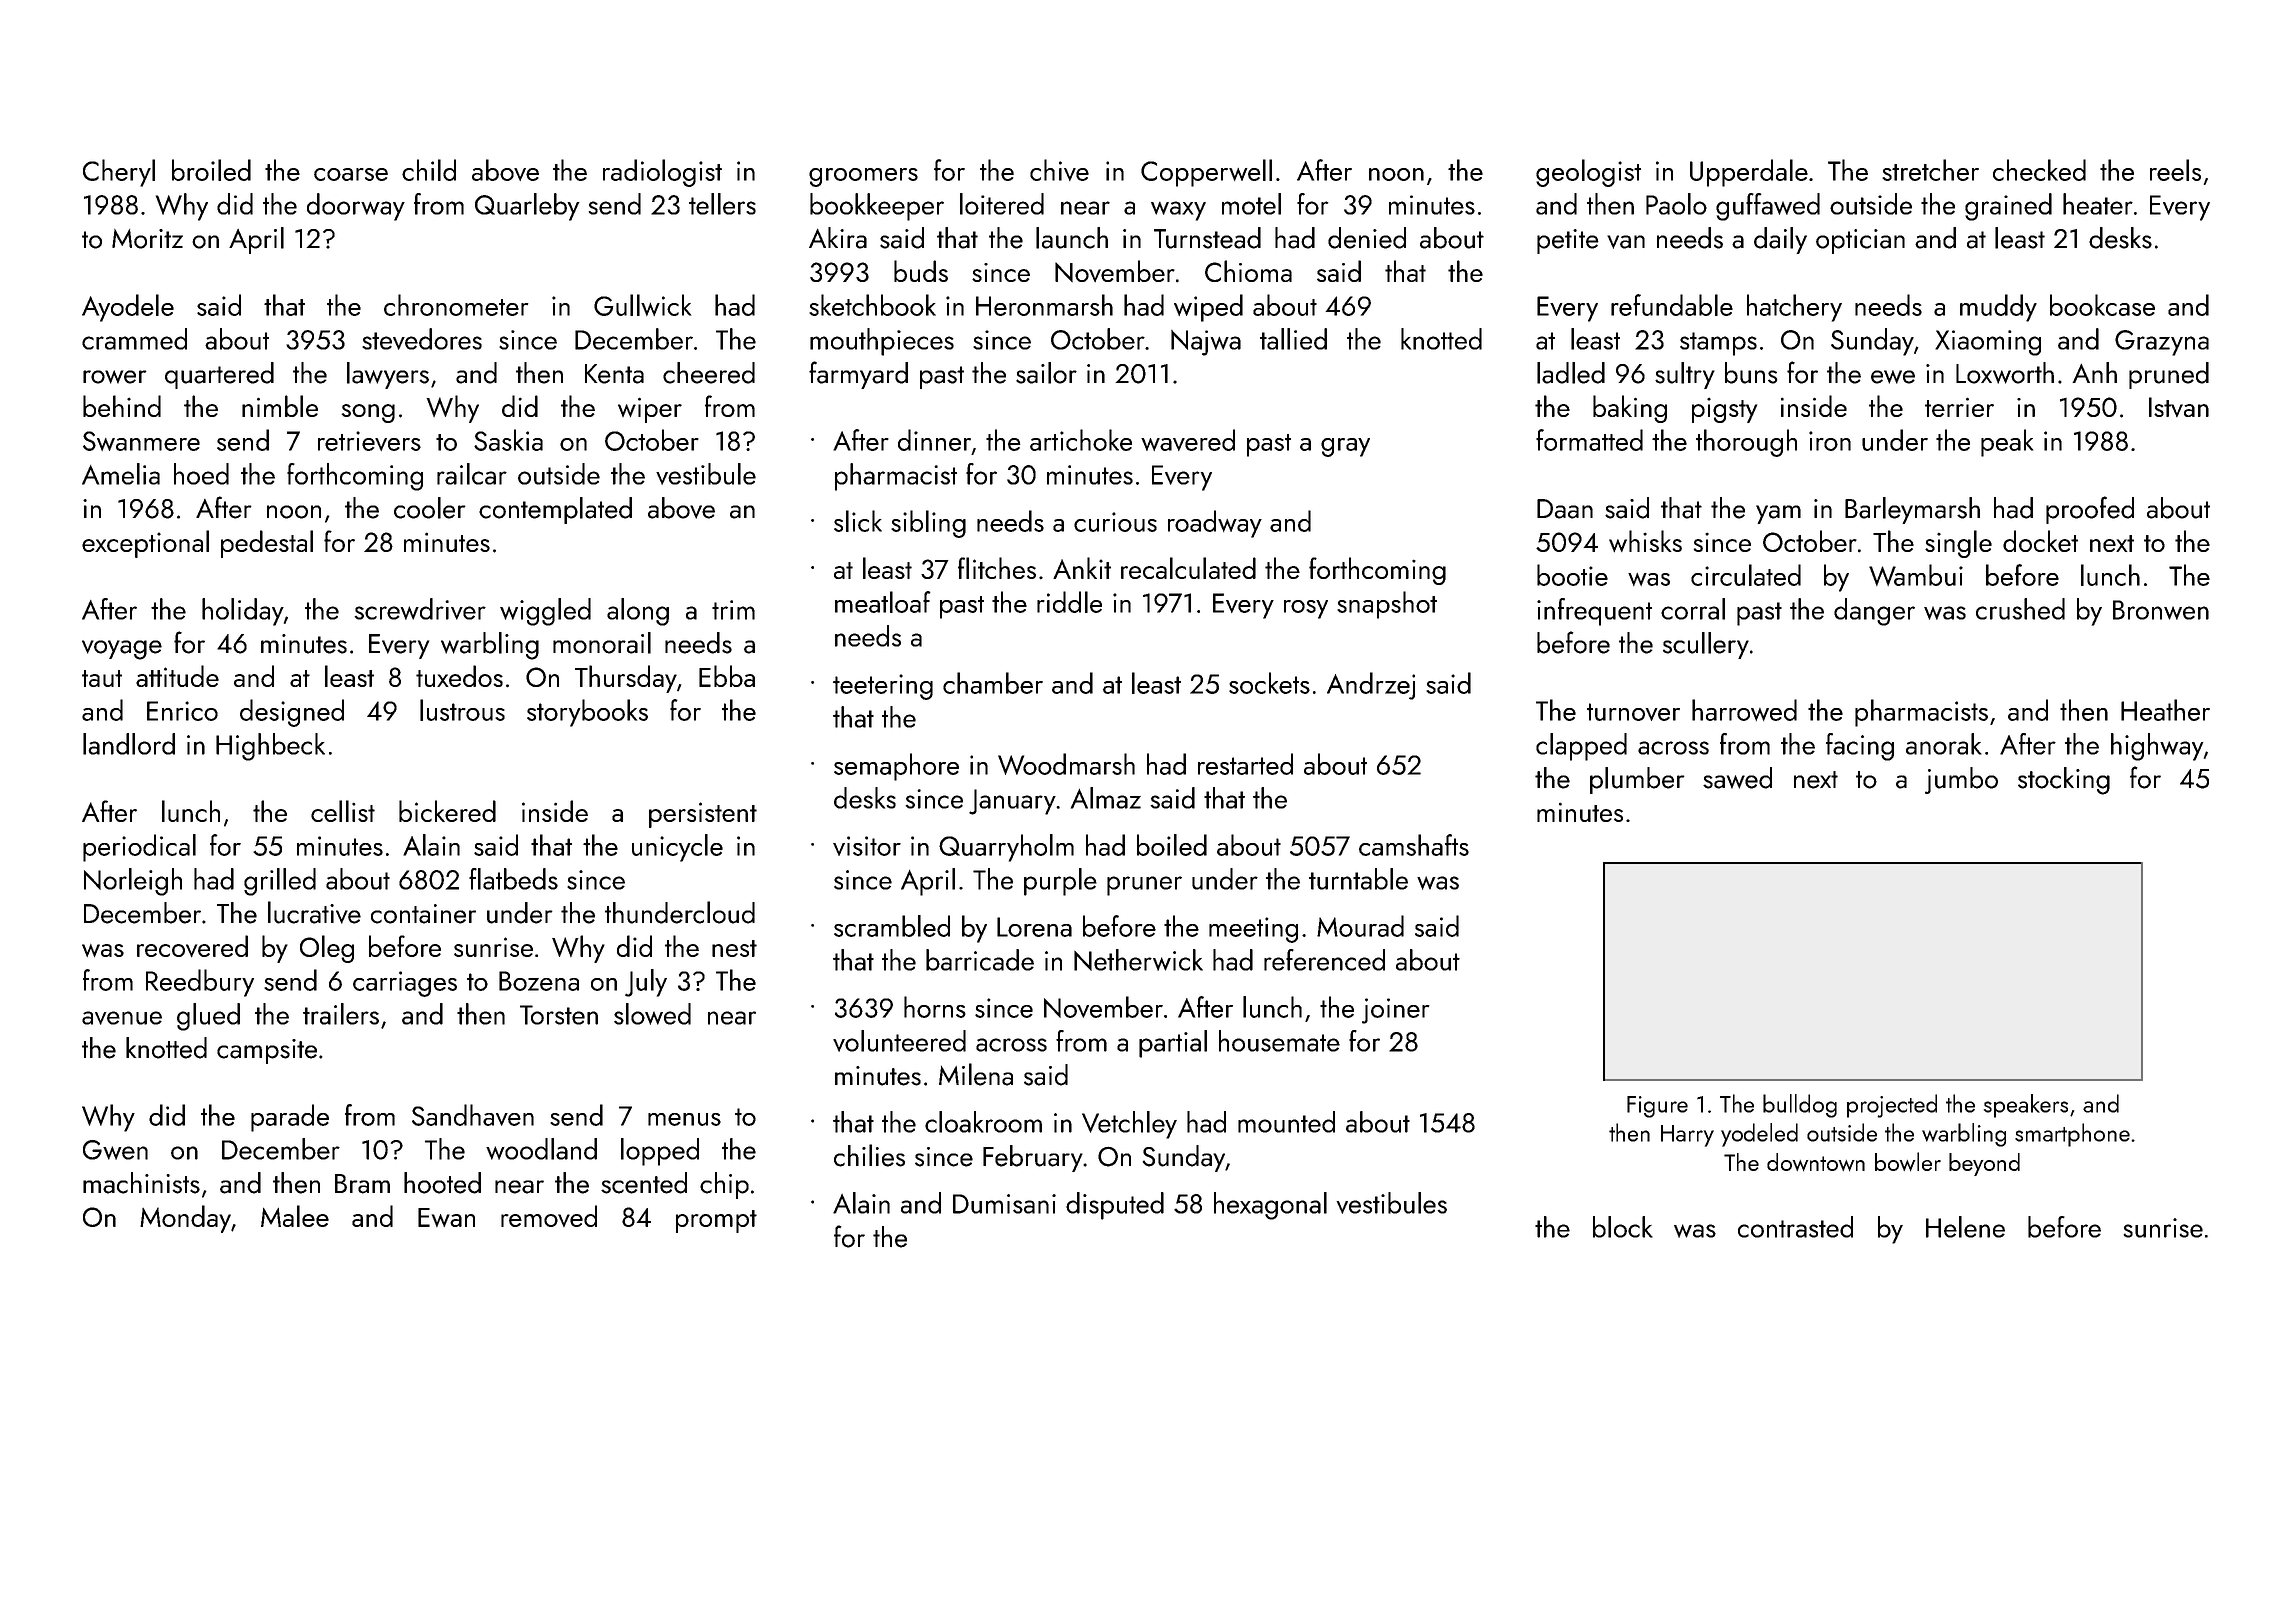  I want to click on hexagonal, so click(1270, 1206).
